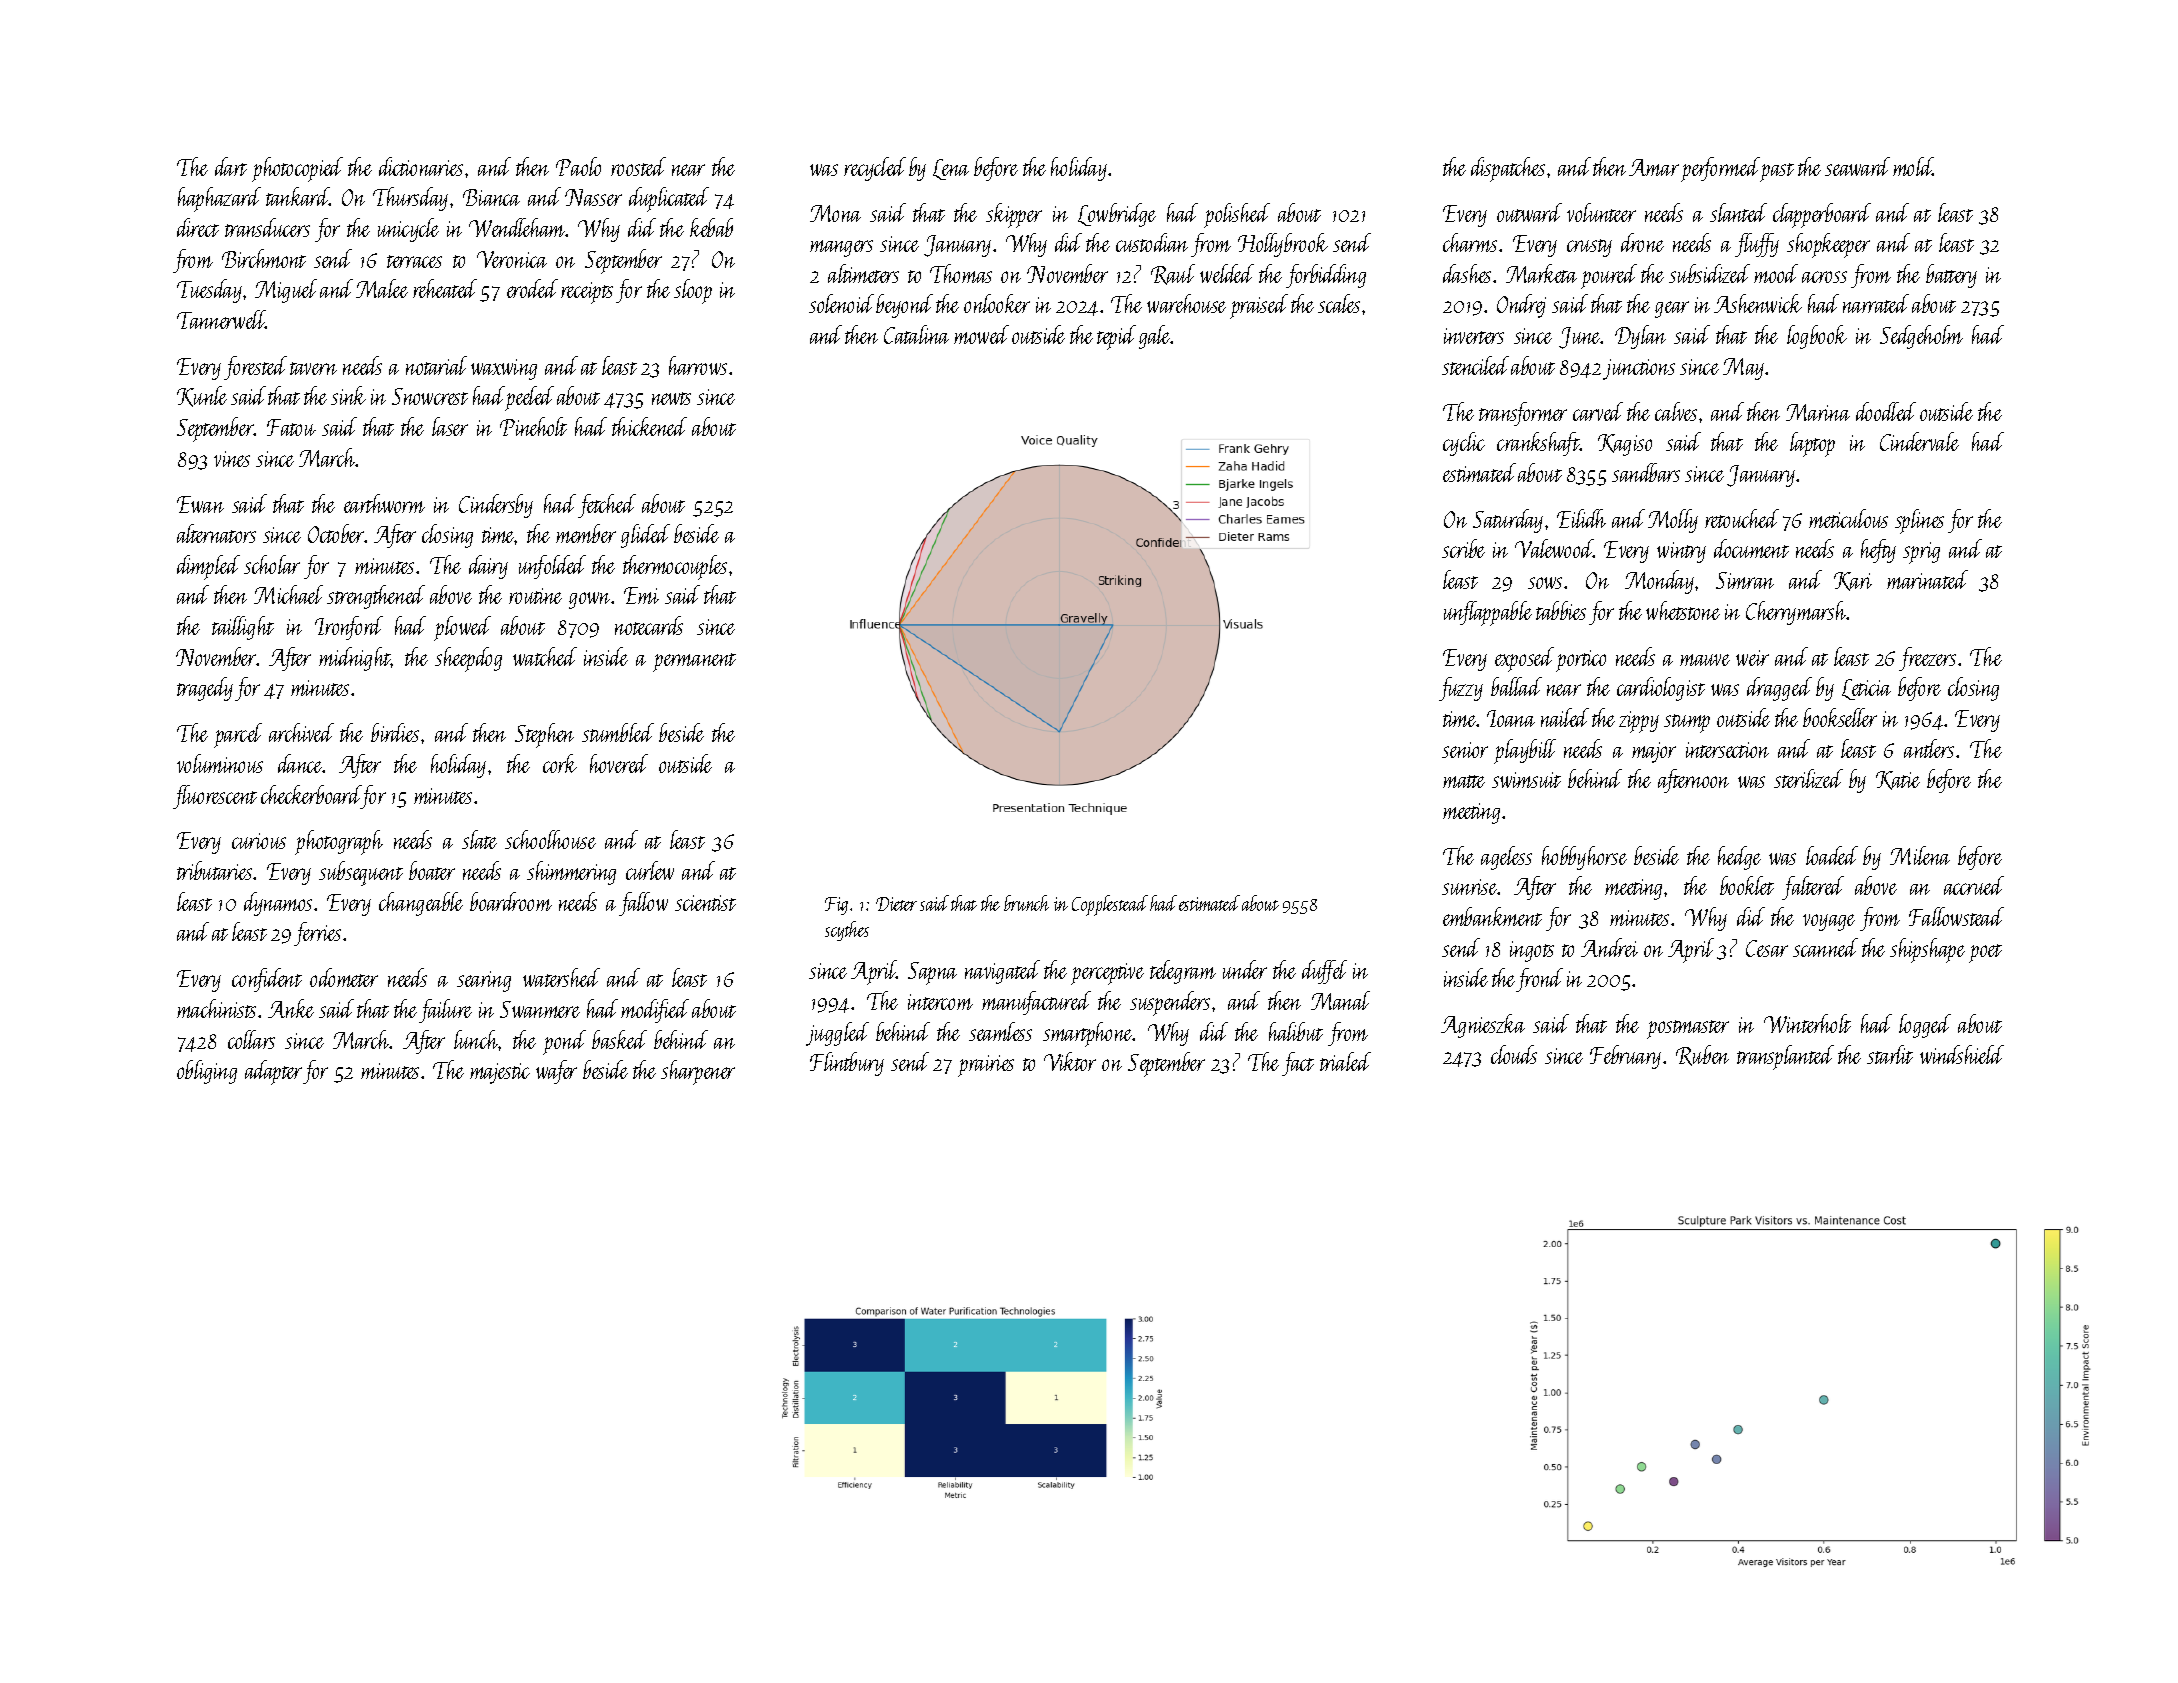  Describe the element at coordinates (1866, 689) in the image. I see `Leticia` at that location.
